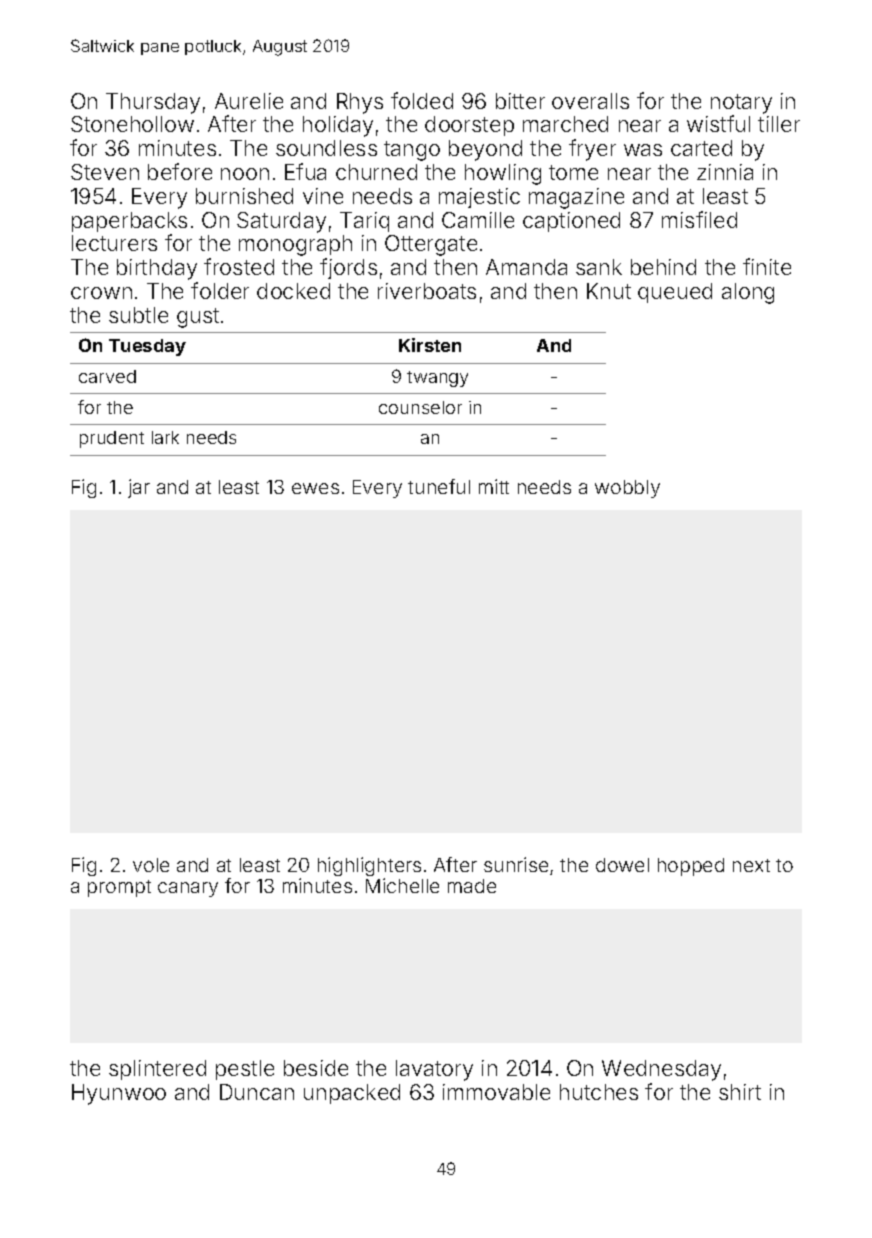  Describe the element at coordinates (180, 171) in the screenshot. I see `before` at that location.
